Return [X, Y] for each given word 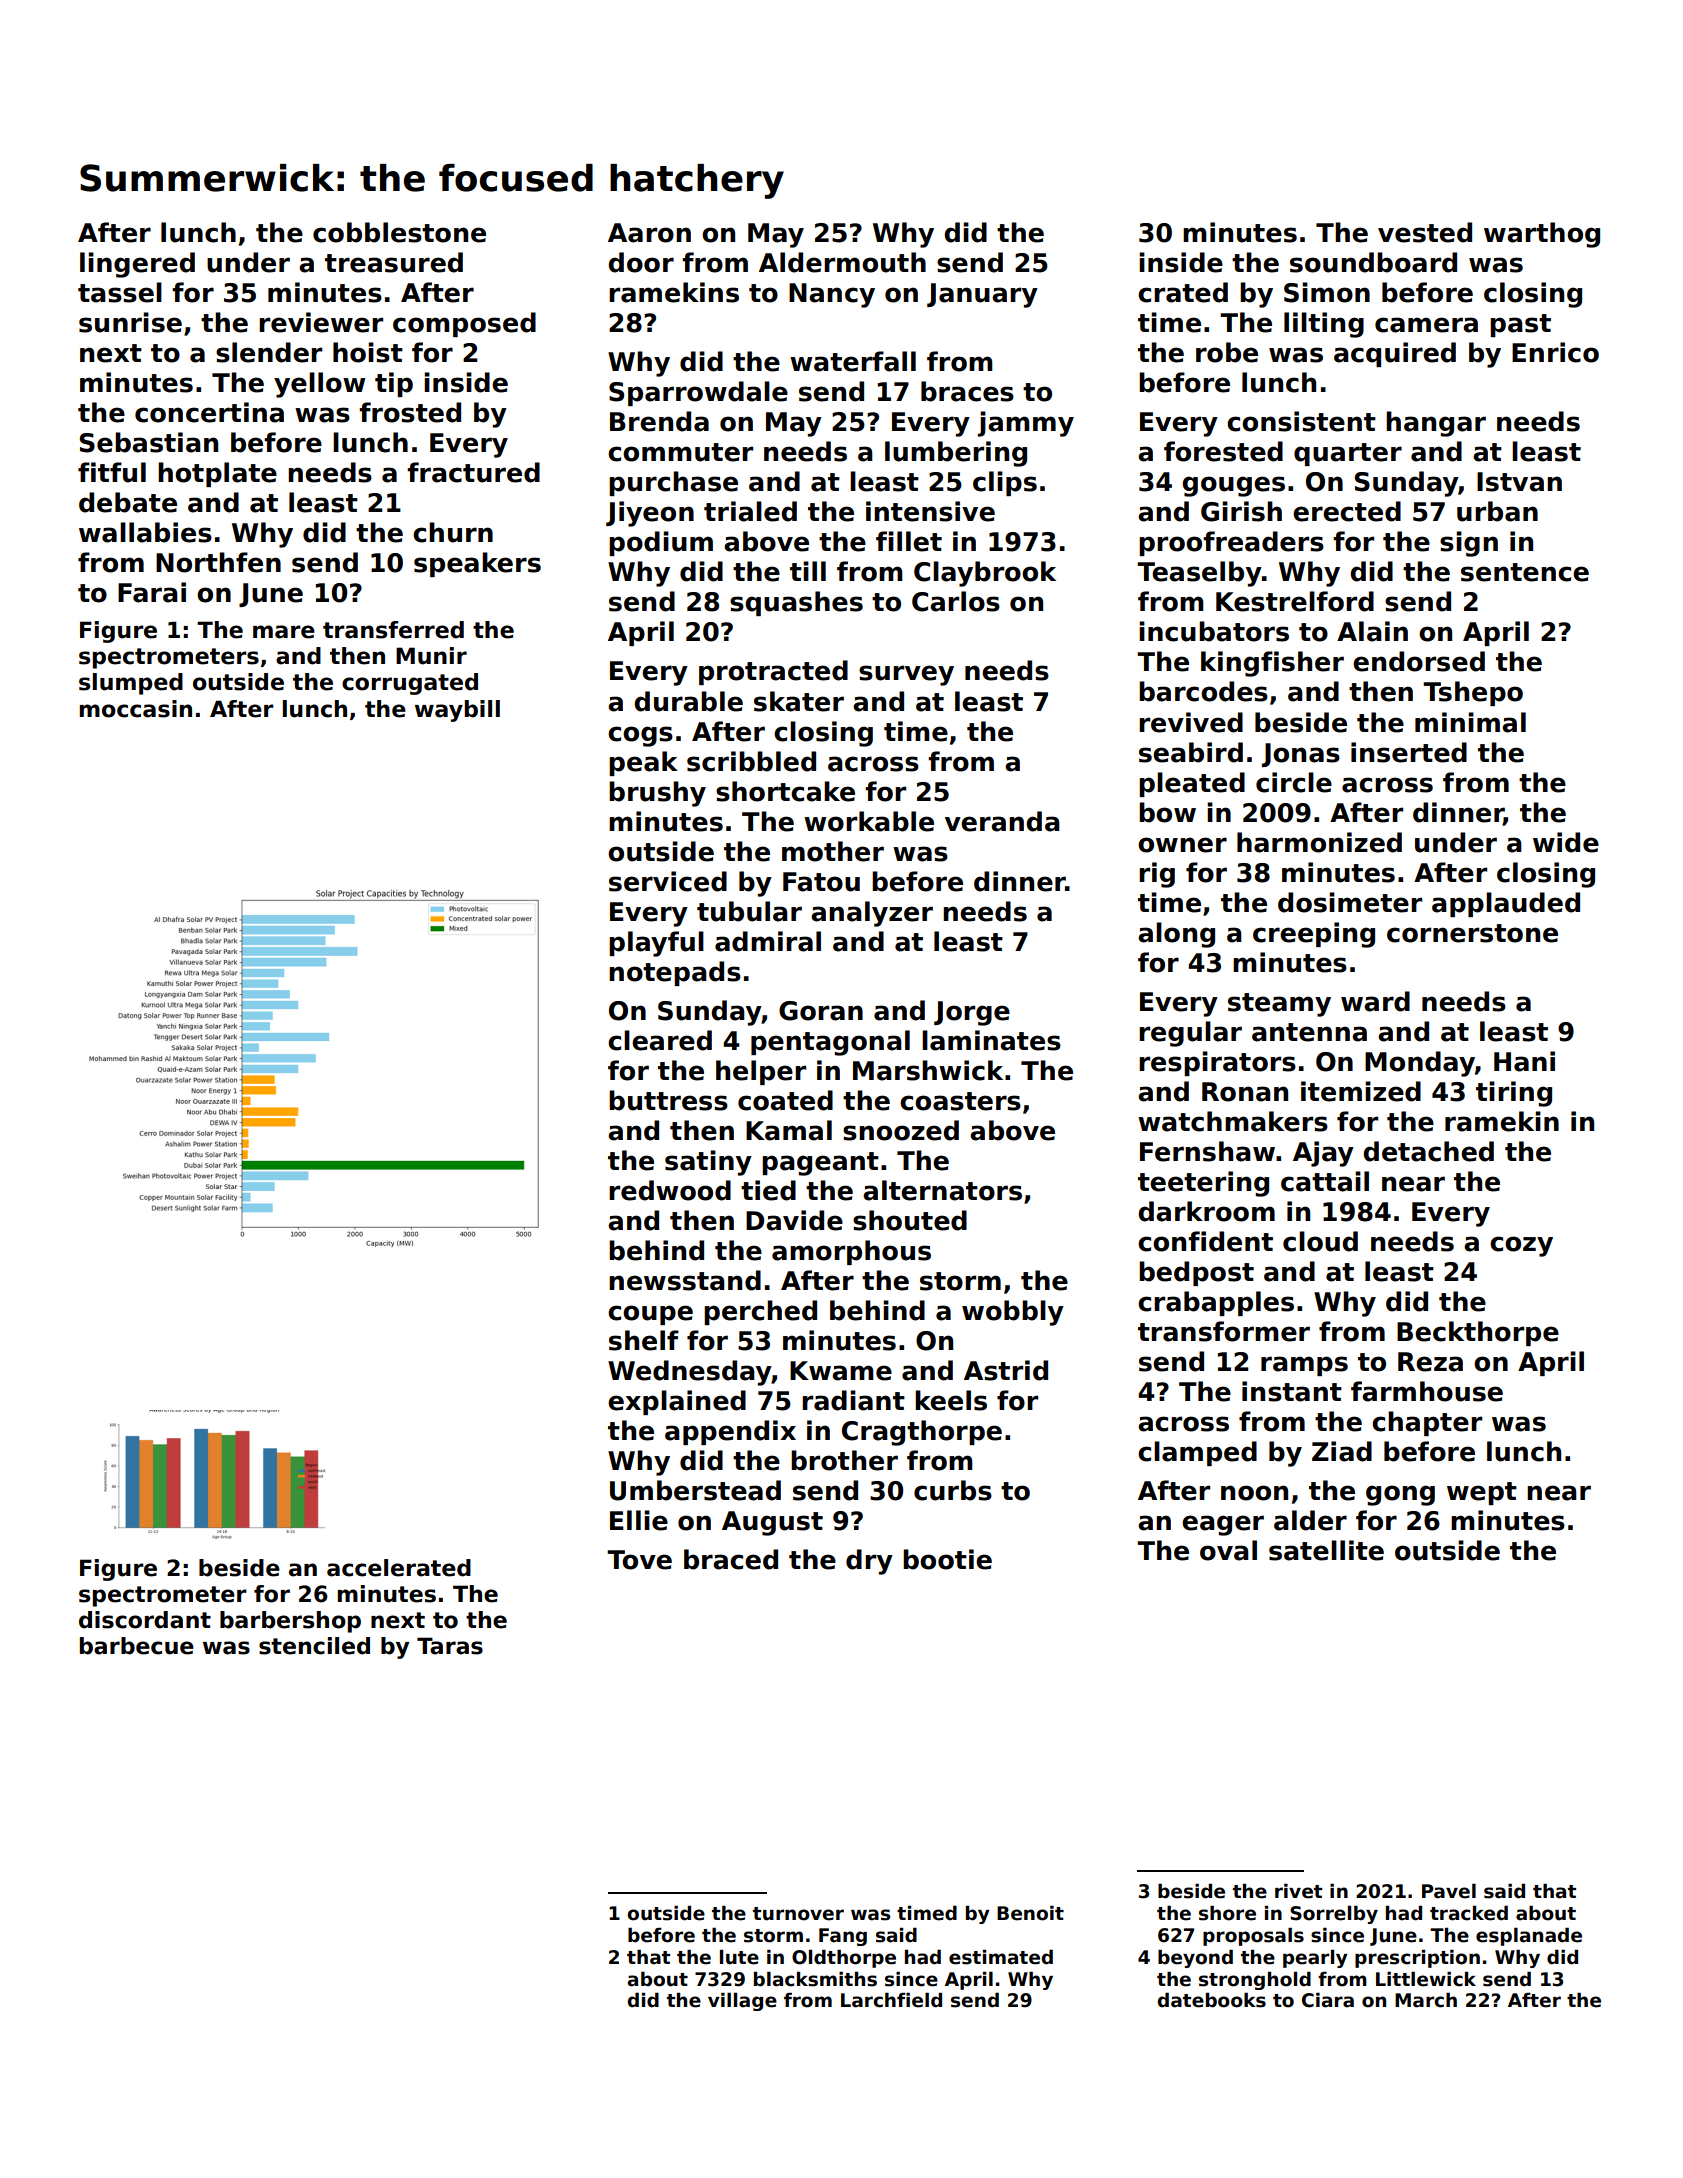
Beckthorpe [1478, 1333]
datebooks [1212, 2000]
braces [967, 391]
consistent [1301, 421]
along [1176, 935]
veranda [1002, 821]
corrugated [410, 684]
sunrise [130, 322]
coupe [650, 1315]
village [742, 2001]
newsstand [685, 1280]
